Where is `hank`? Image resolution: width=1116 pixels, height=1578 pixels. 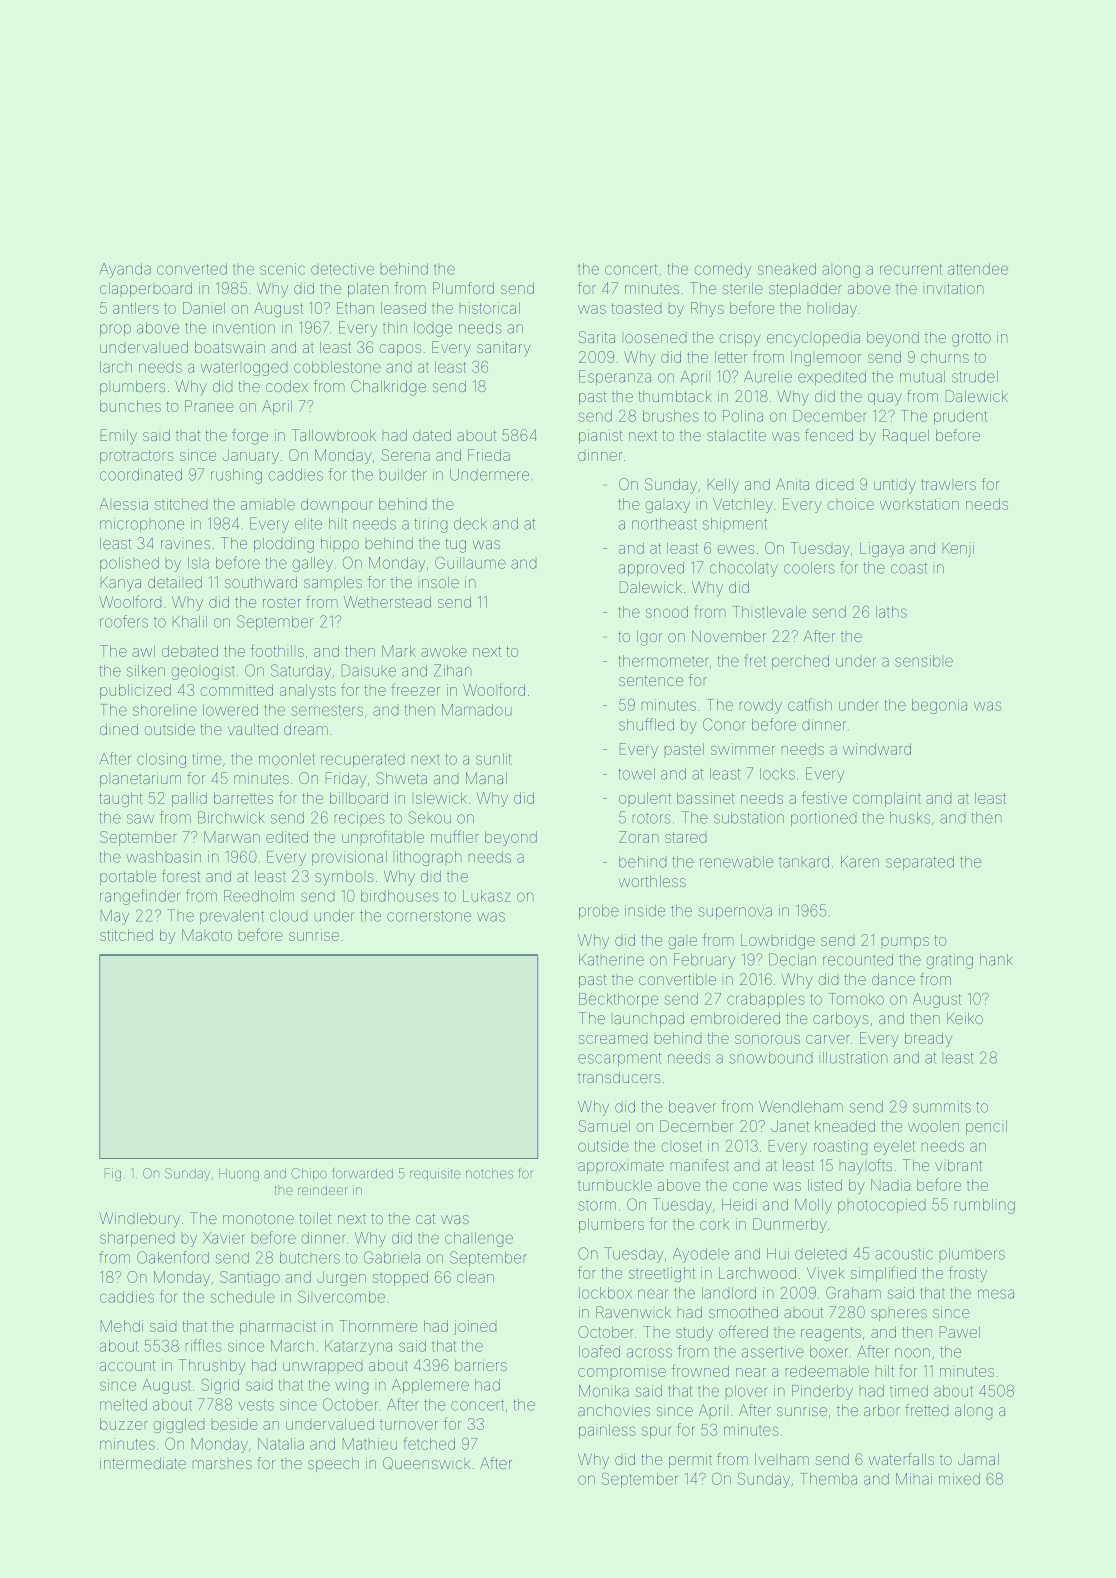
hank is located at coordinates (996, 960).
